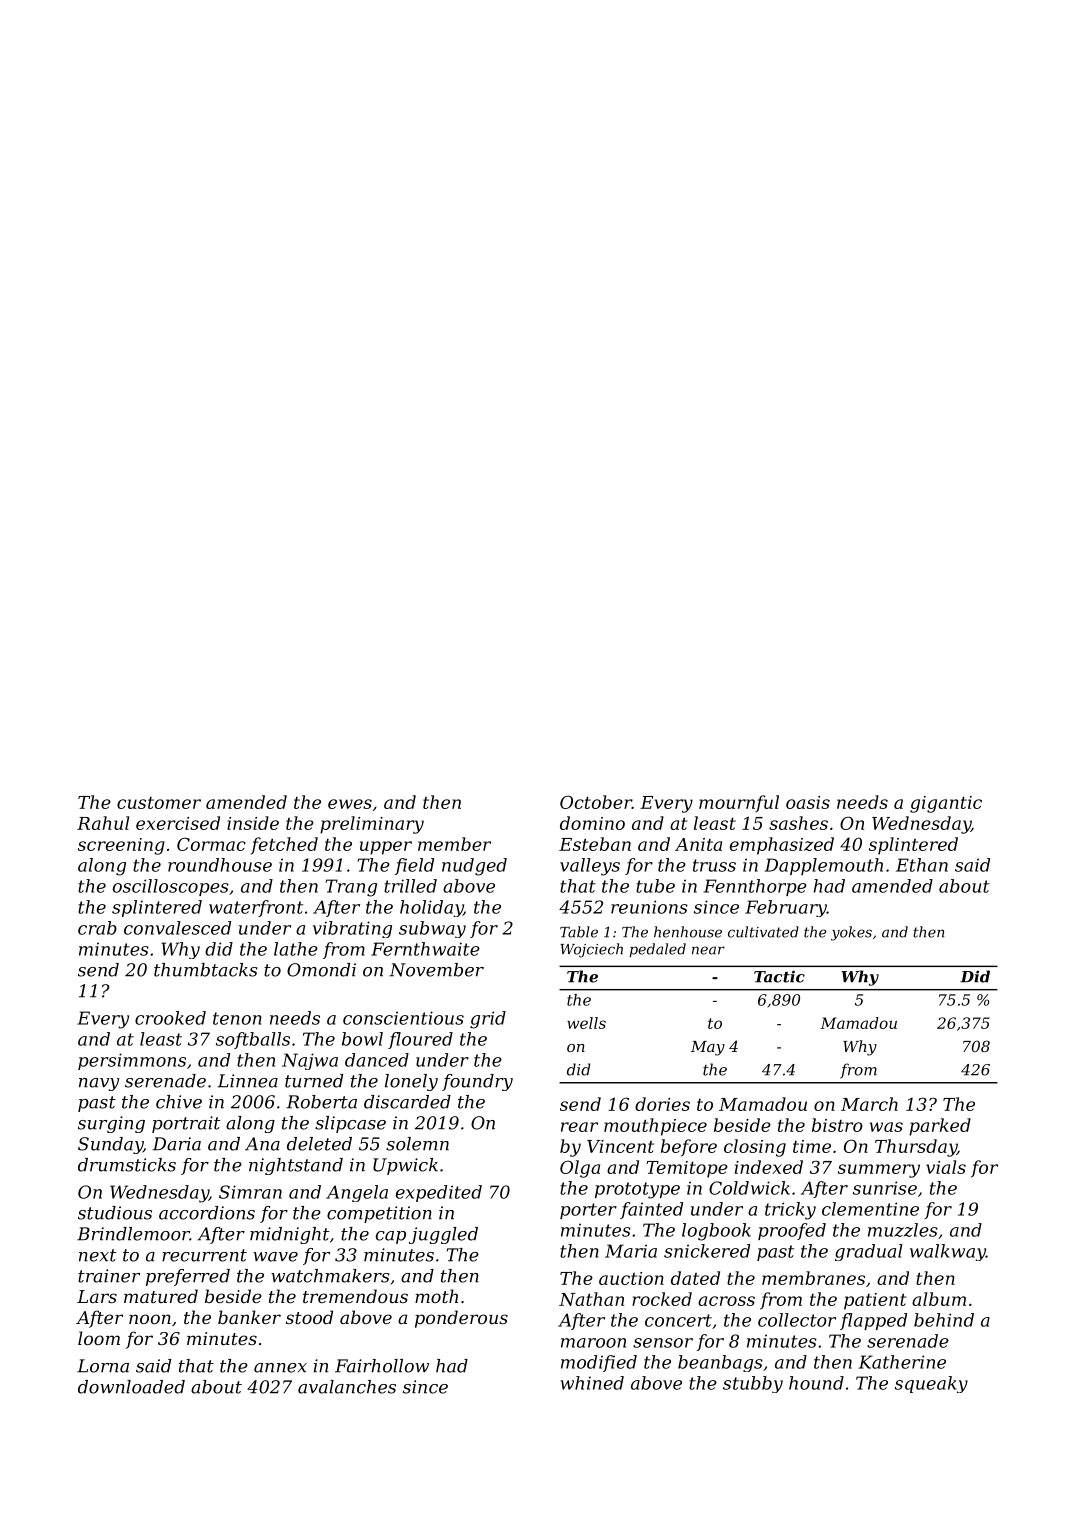 The image size is (1075, 1520). What do you see at coordinates (425, 949) in the screenshot?
I see `Fernthwaite` at bounding box center [425, 949].
